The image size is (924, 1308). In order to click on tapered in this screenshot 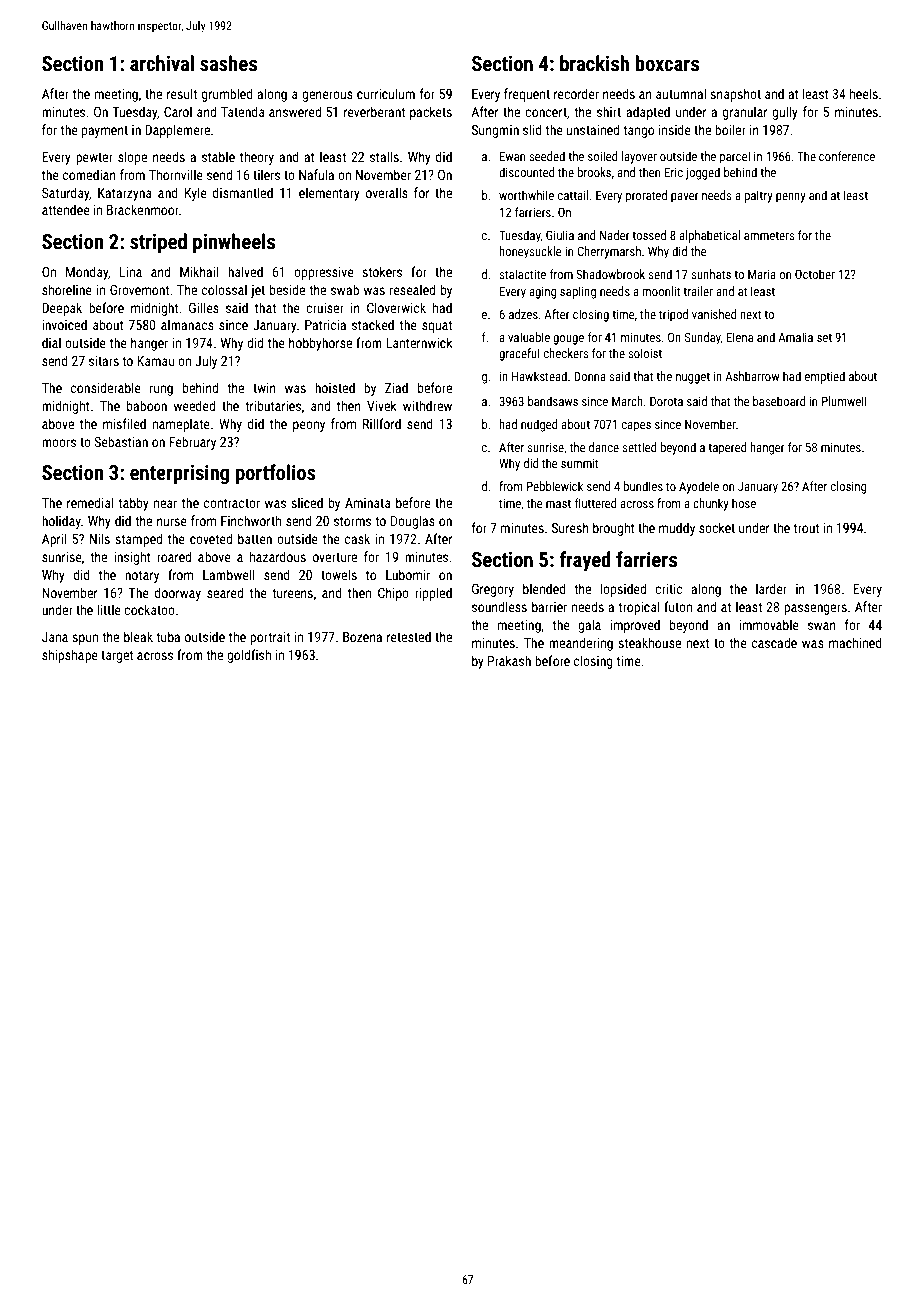, I will do `click(727, 448)`.
